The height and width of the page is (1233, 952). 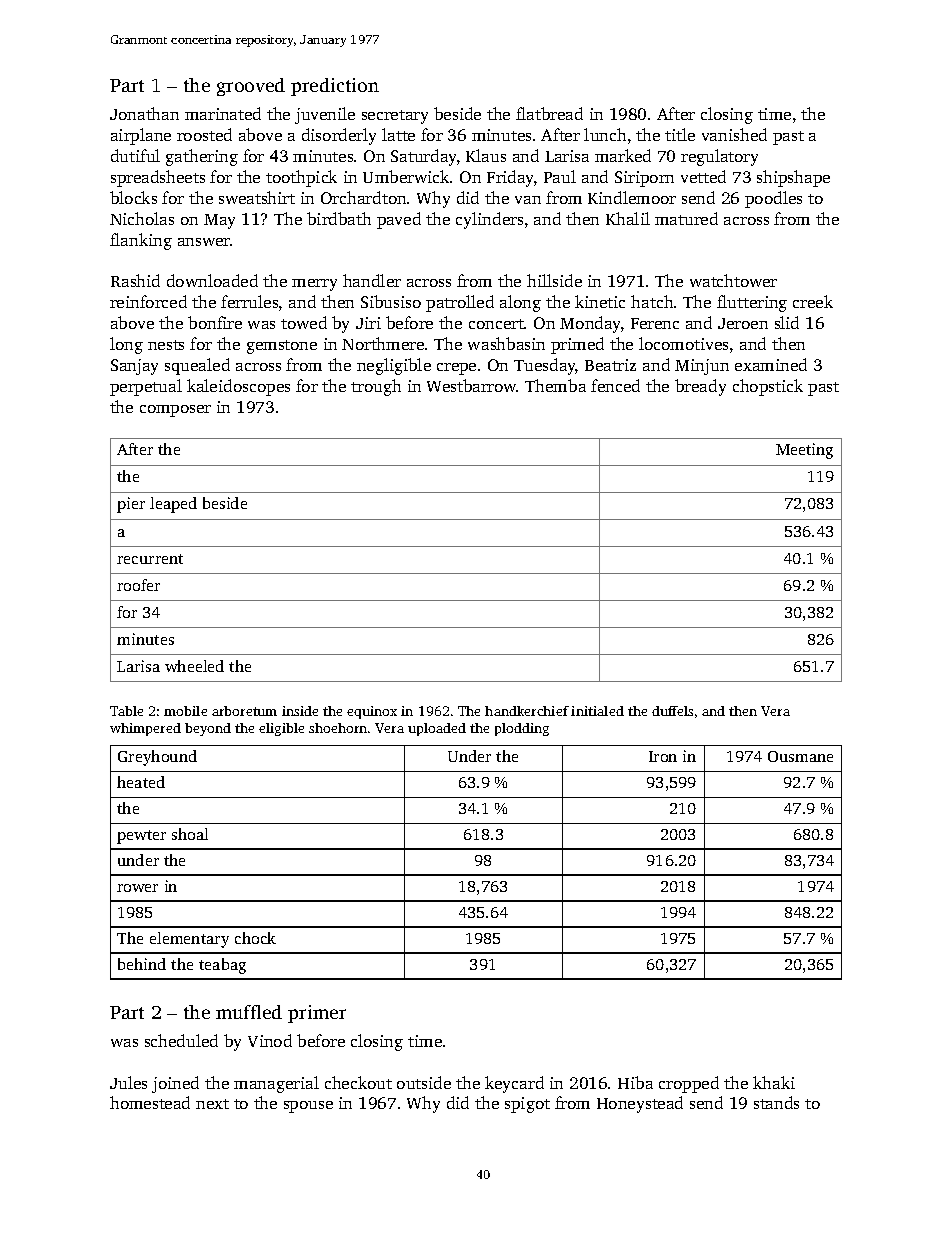 I want to click on vanished, so click(x=734, y=134).
